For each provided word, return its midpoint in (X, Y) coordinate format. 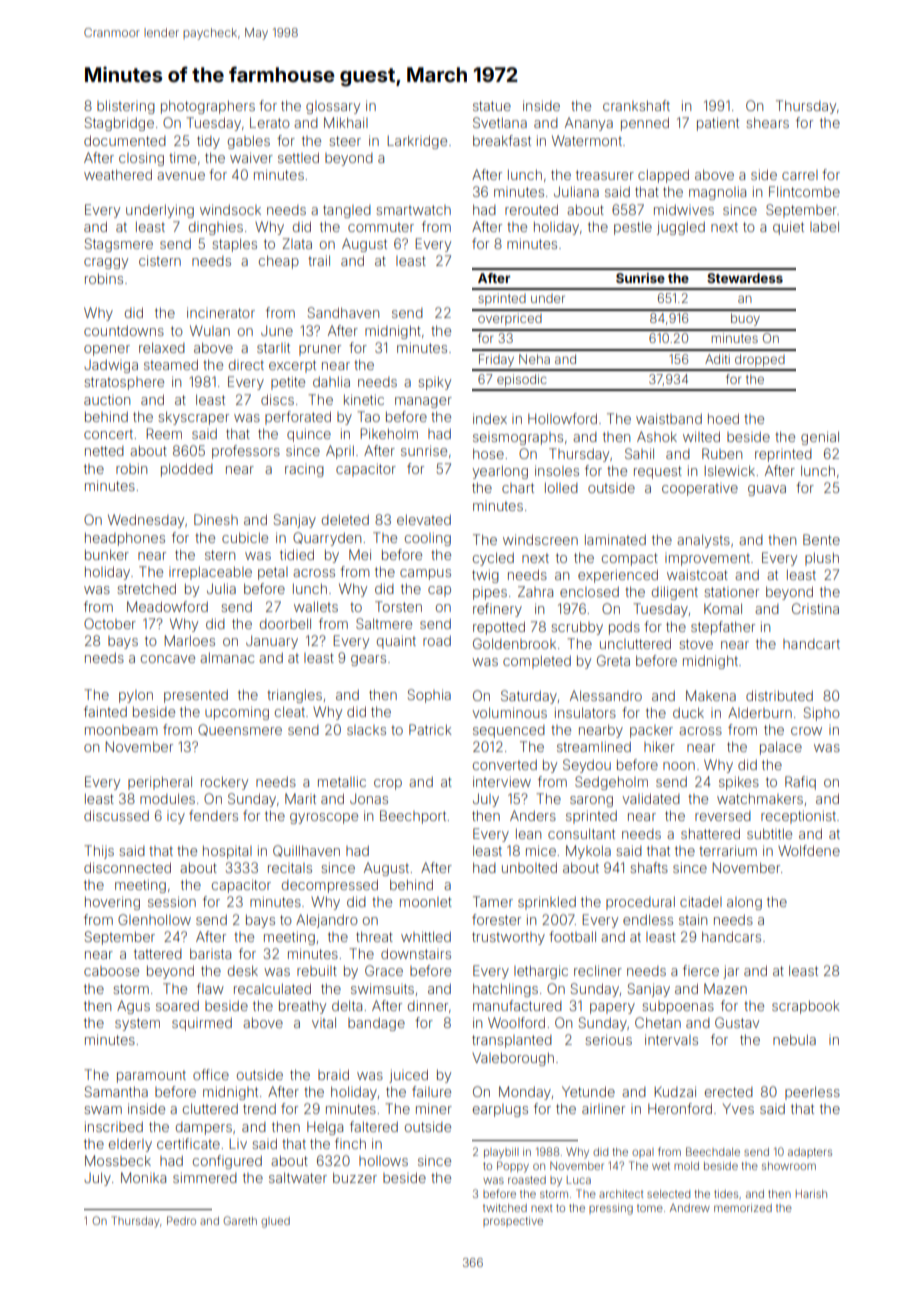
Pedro (181, 1220)
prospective (513, 1222)
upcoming (237, 713)
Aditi (717, 359)
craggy (106, 263)
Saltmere (384, 623)
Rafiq (800, 783)
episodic (522, 380)
